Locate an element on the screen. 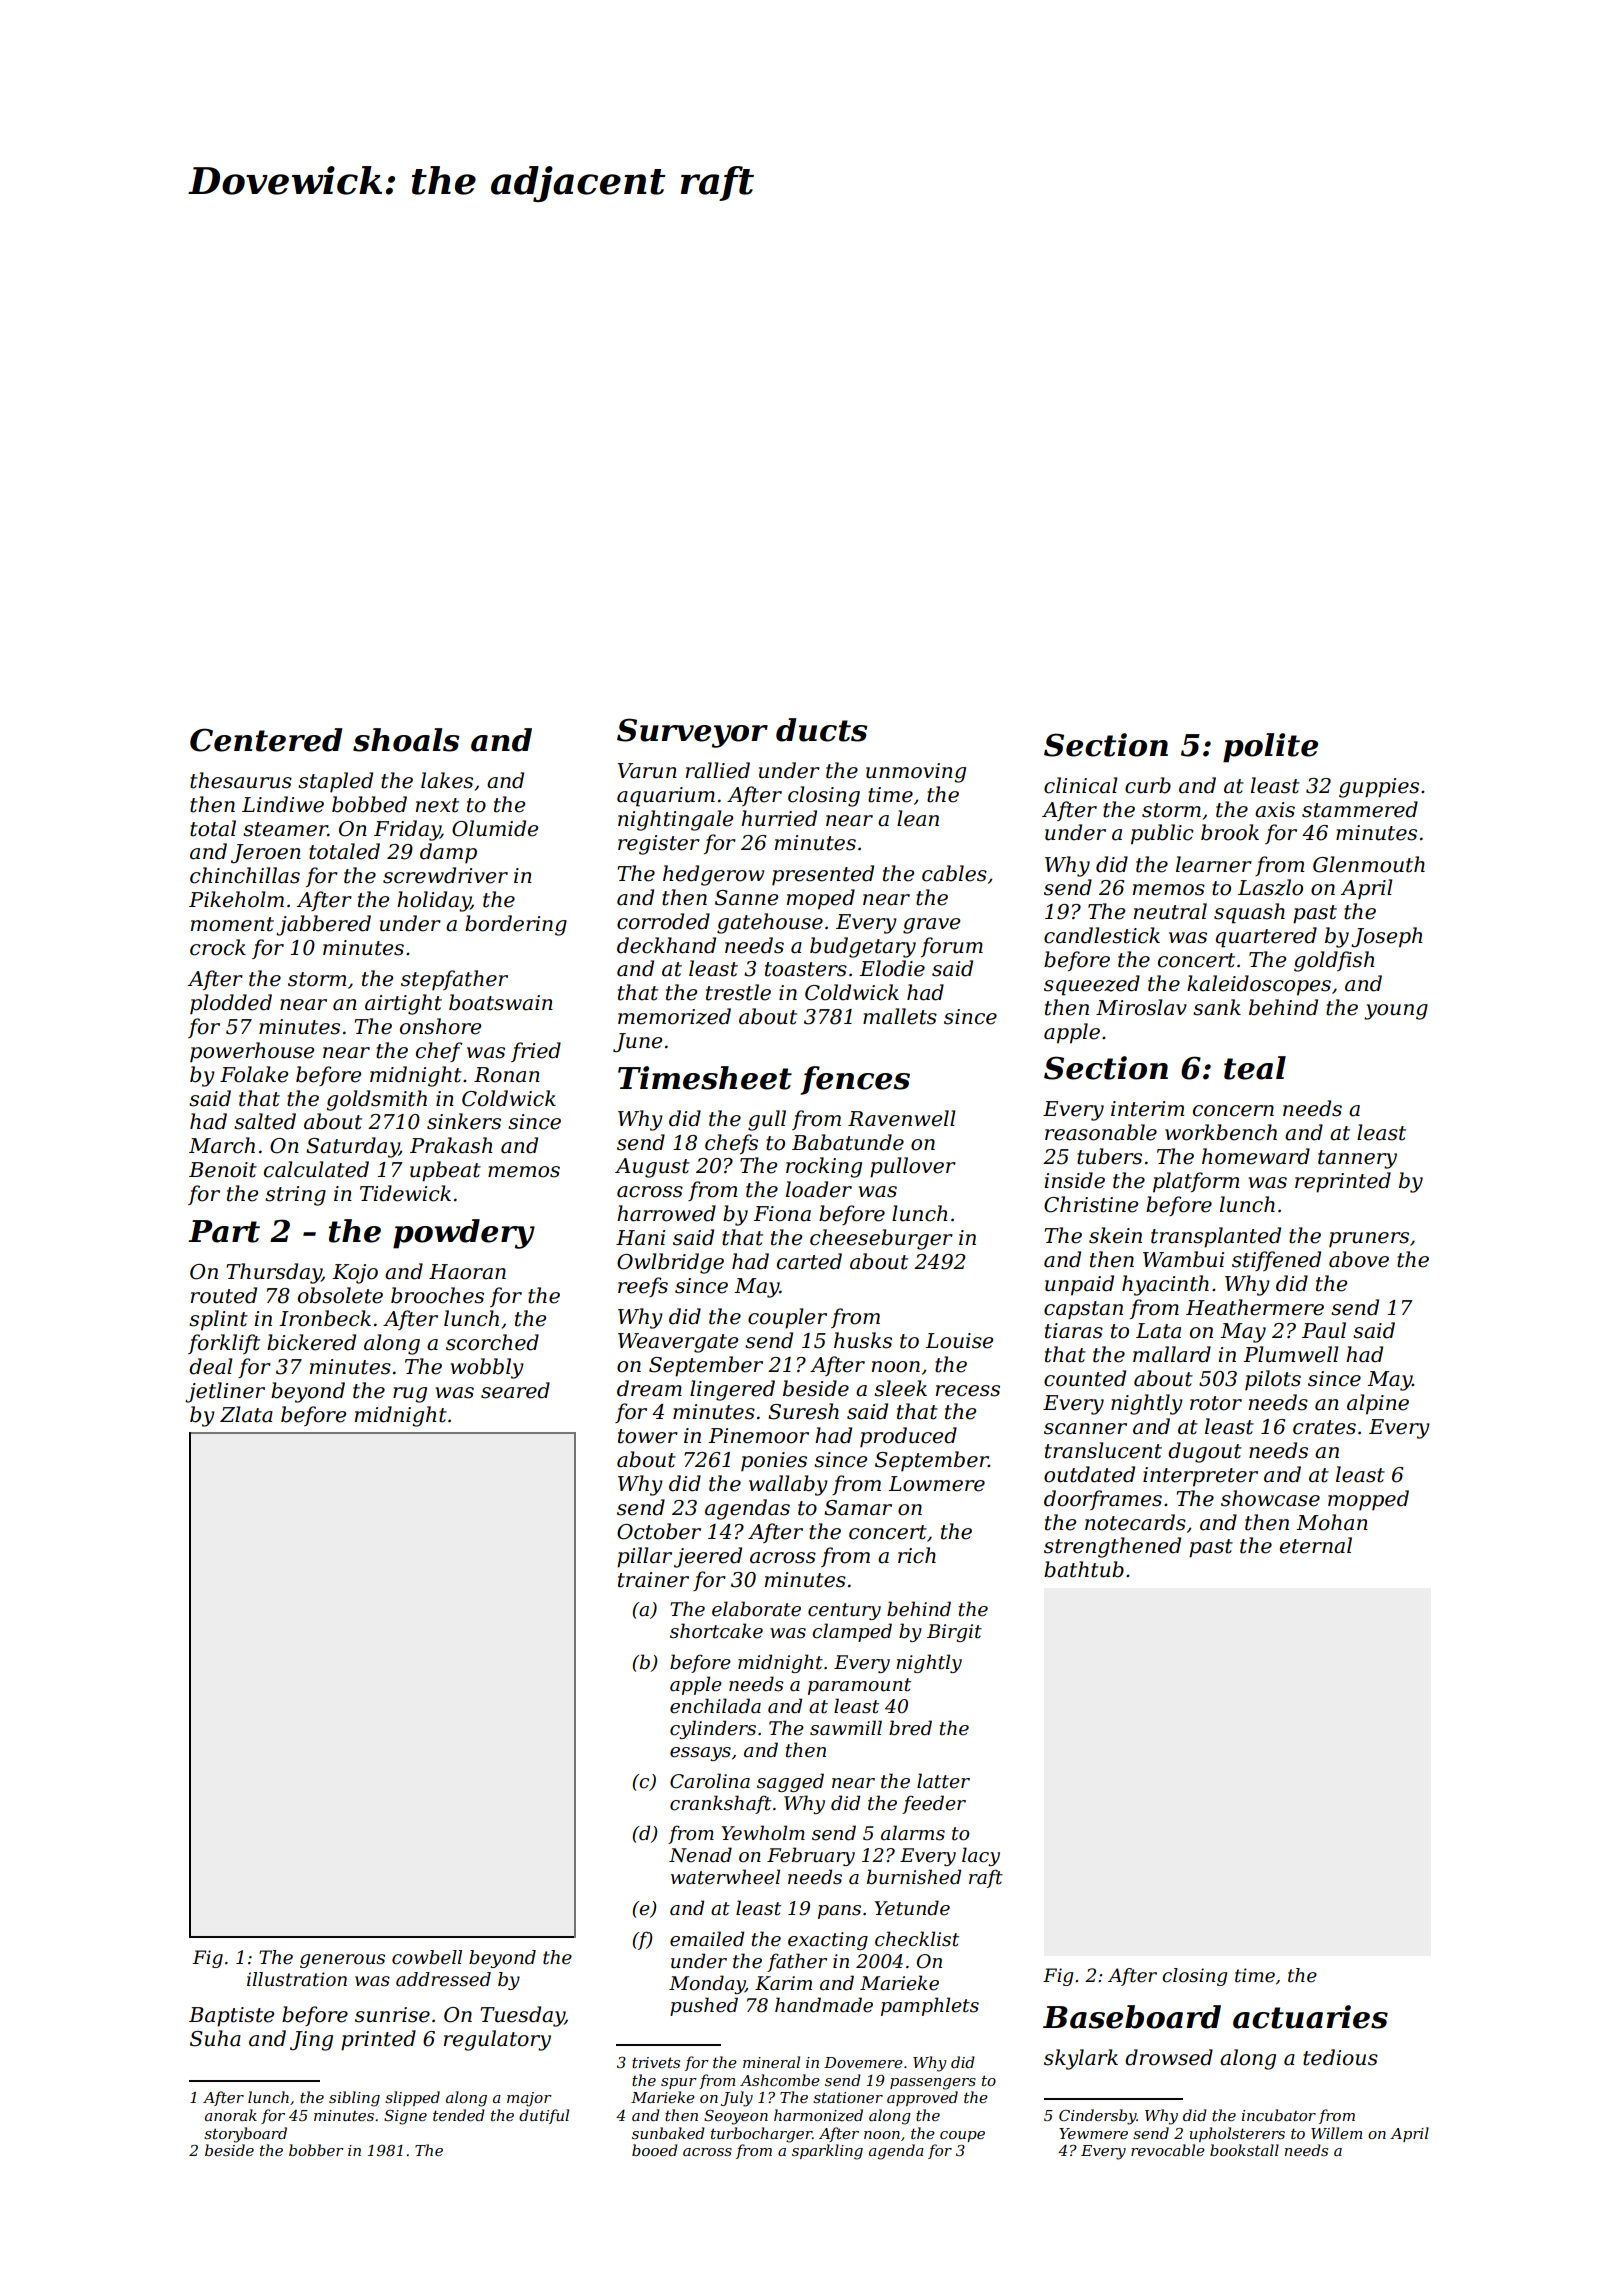 This screenshot has width=1620, height=2292. bobber is located at coordinates (316, 2150).
